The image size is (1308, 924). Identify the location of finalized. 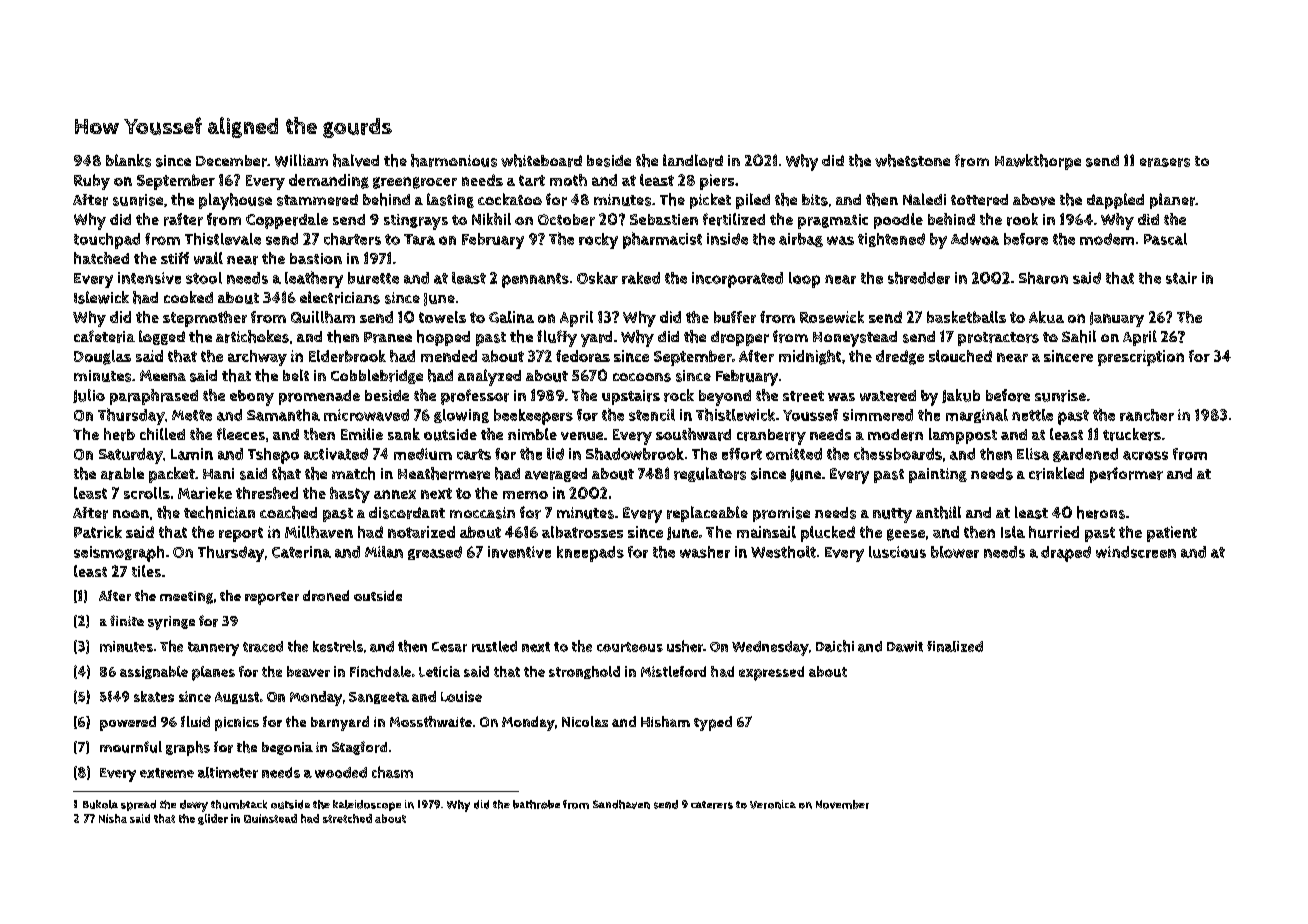
(955, 646).
